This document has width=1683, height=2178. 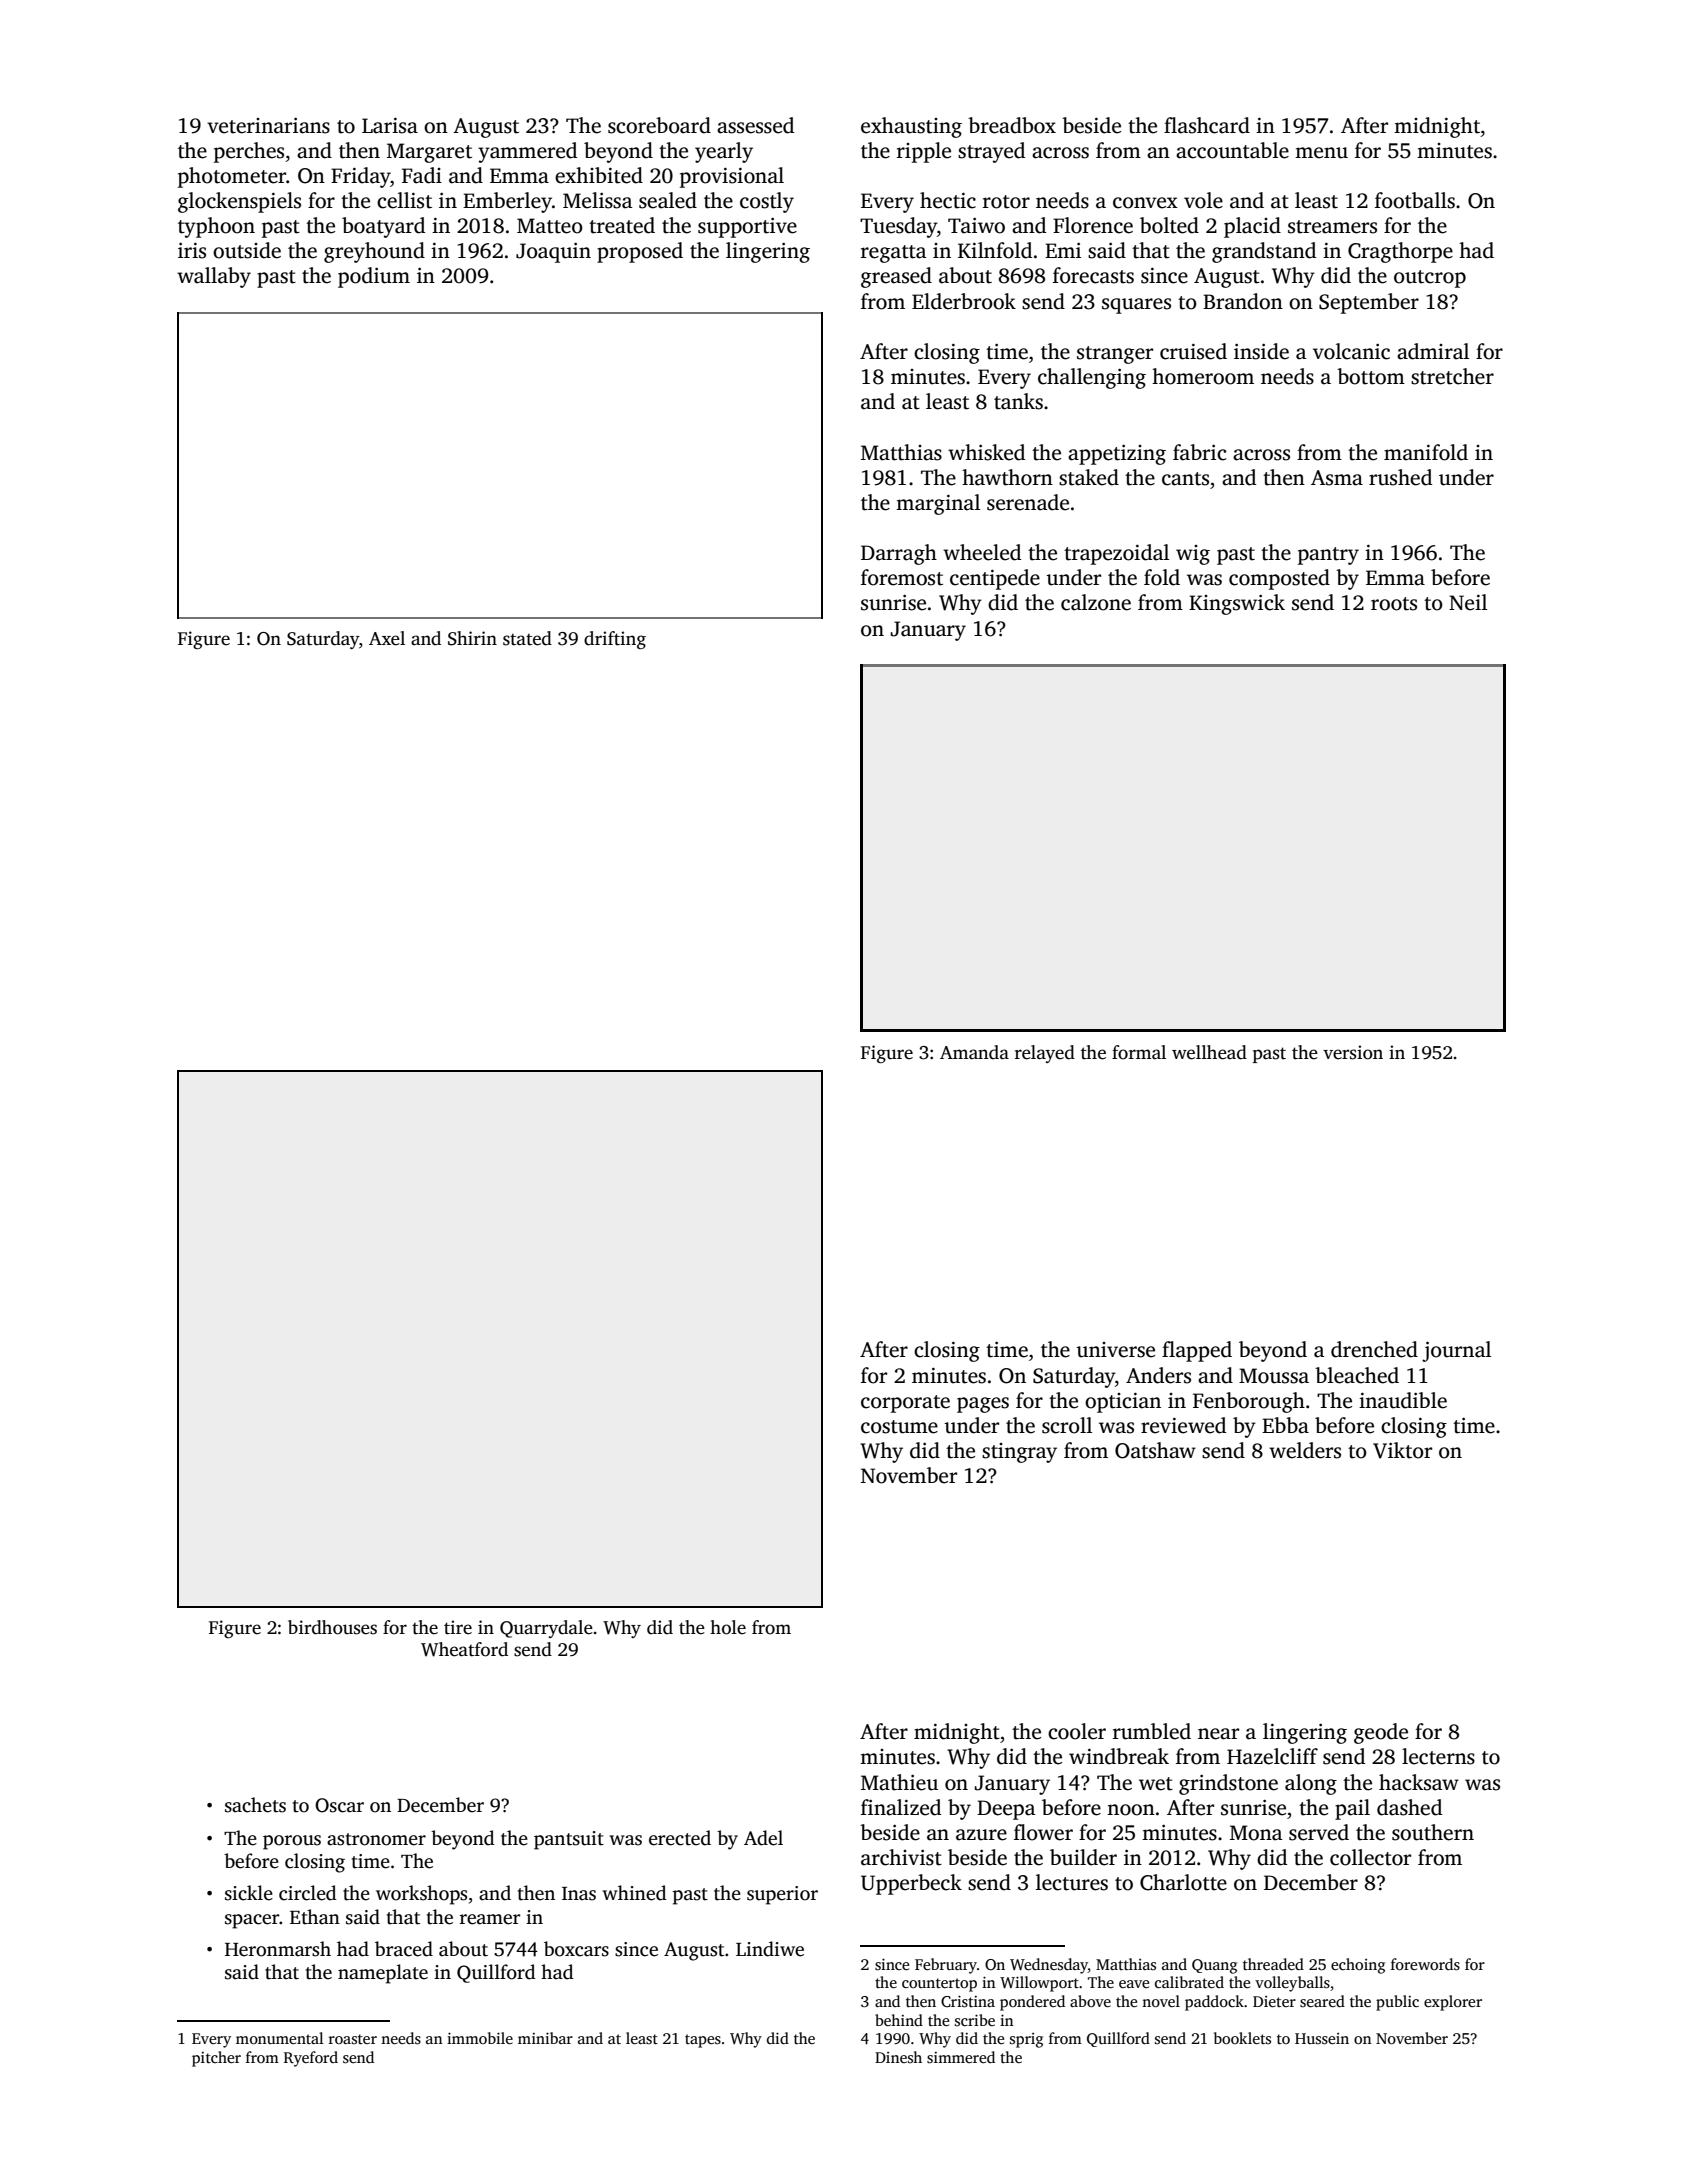 What do you see at coordinates (332, 1627) in the document?
I see `birdhouses` at bounding box center [332, 1627].
